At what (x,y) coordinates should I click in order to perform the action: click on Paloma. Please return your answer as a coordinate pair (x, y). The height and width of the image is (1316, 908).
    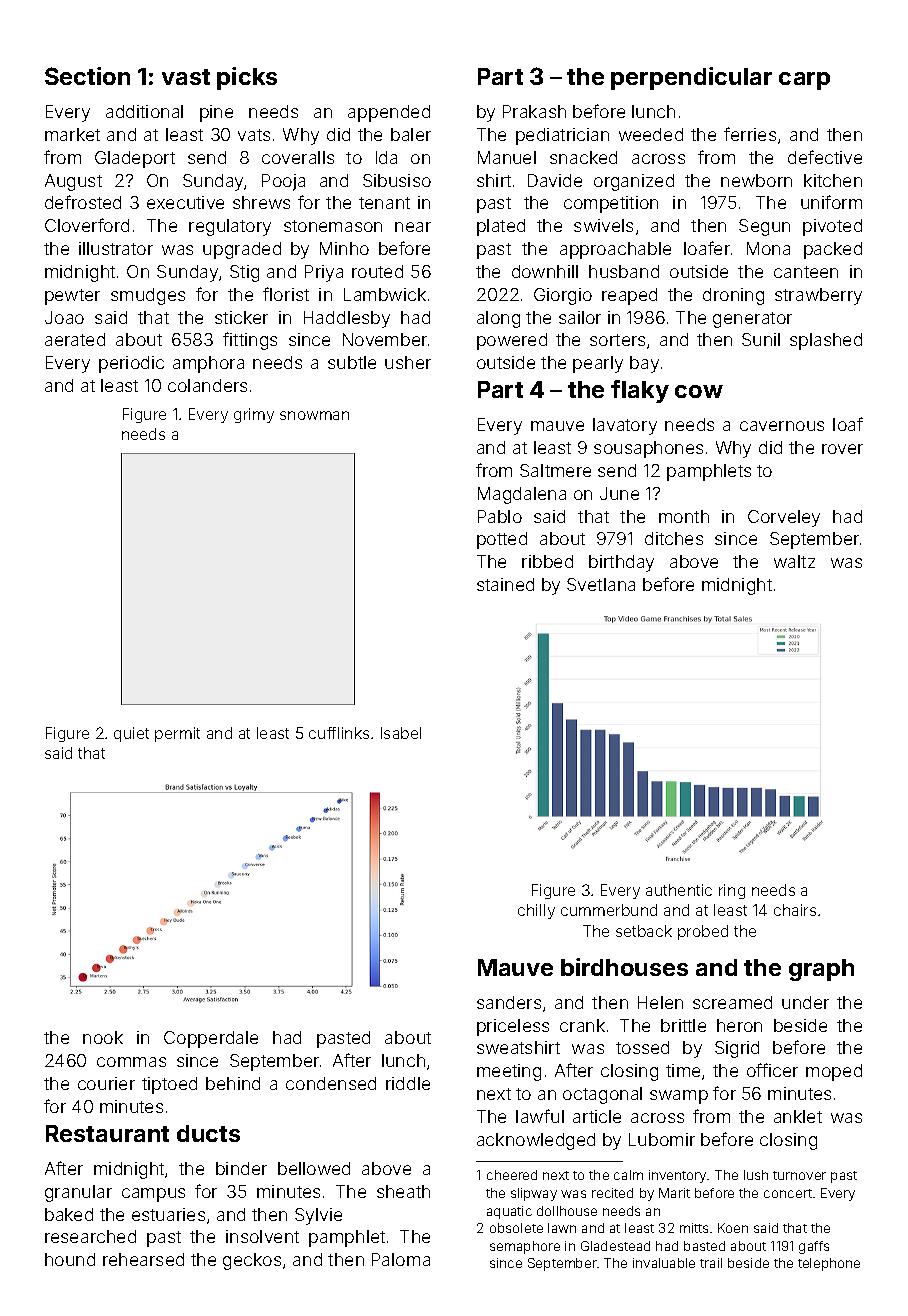
    Looking at the image, I should click on (401, 1259).
